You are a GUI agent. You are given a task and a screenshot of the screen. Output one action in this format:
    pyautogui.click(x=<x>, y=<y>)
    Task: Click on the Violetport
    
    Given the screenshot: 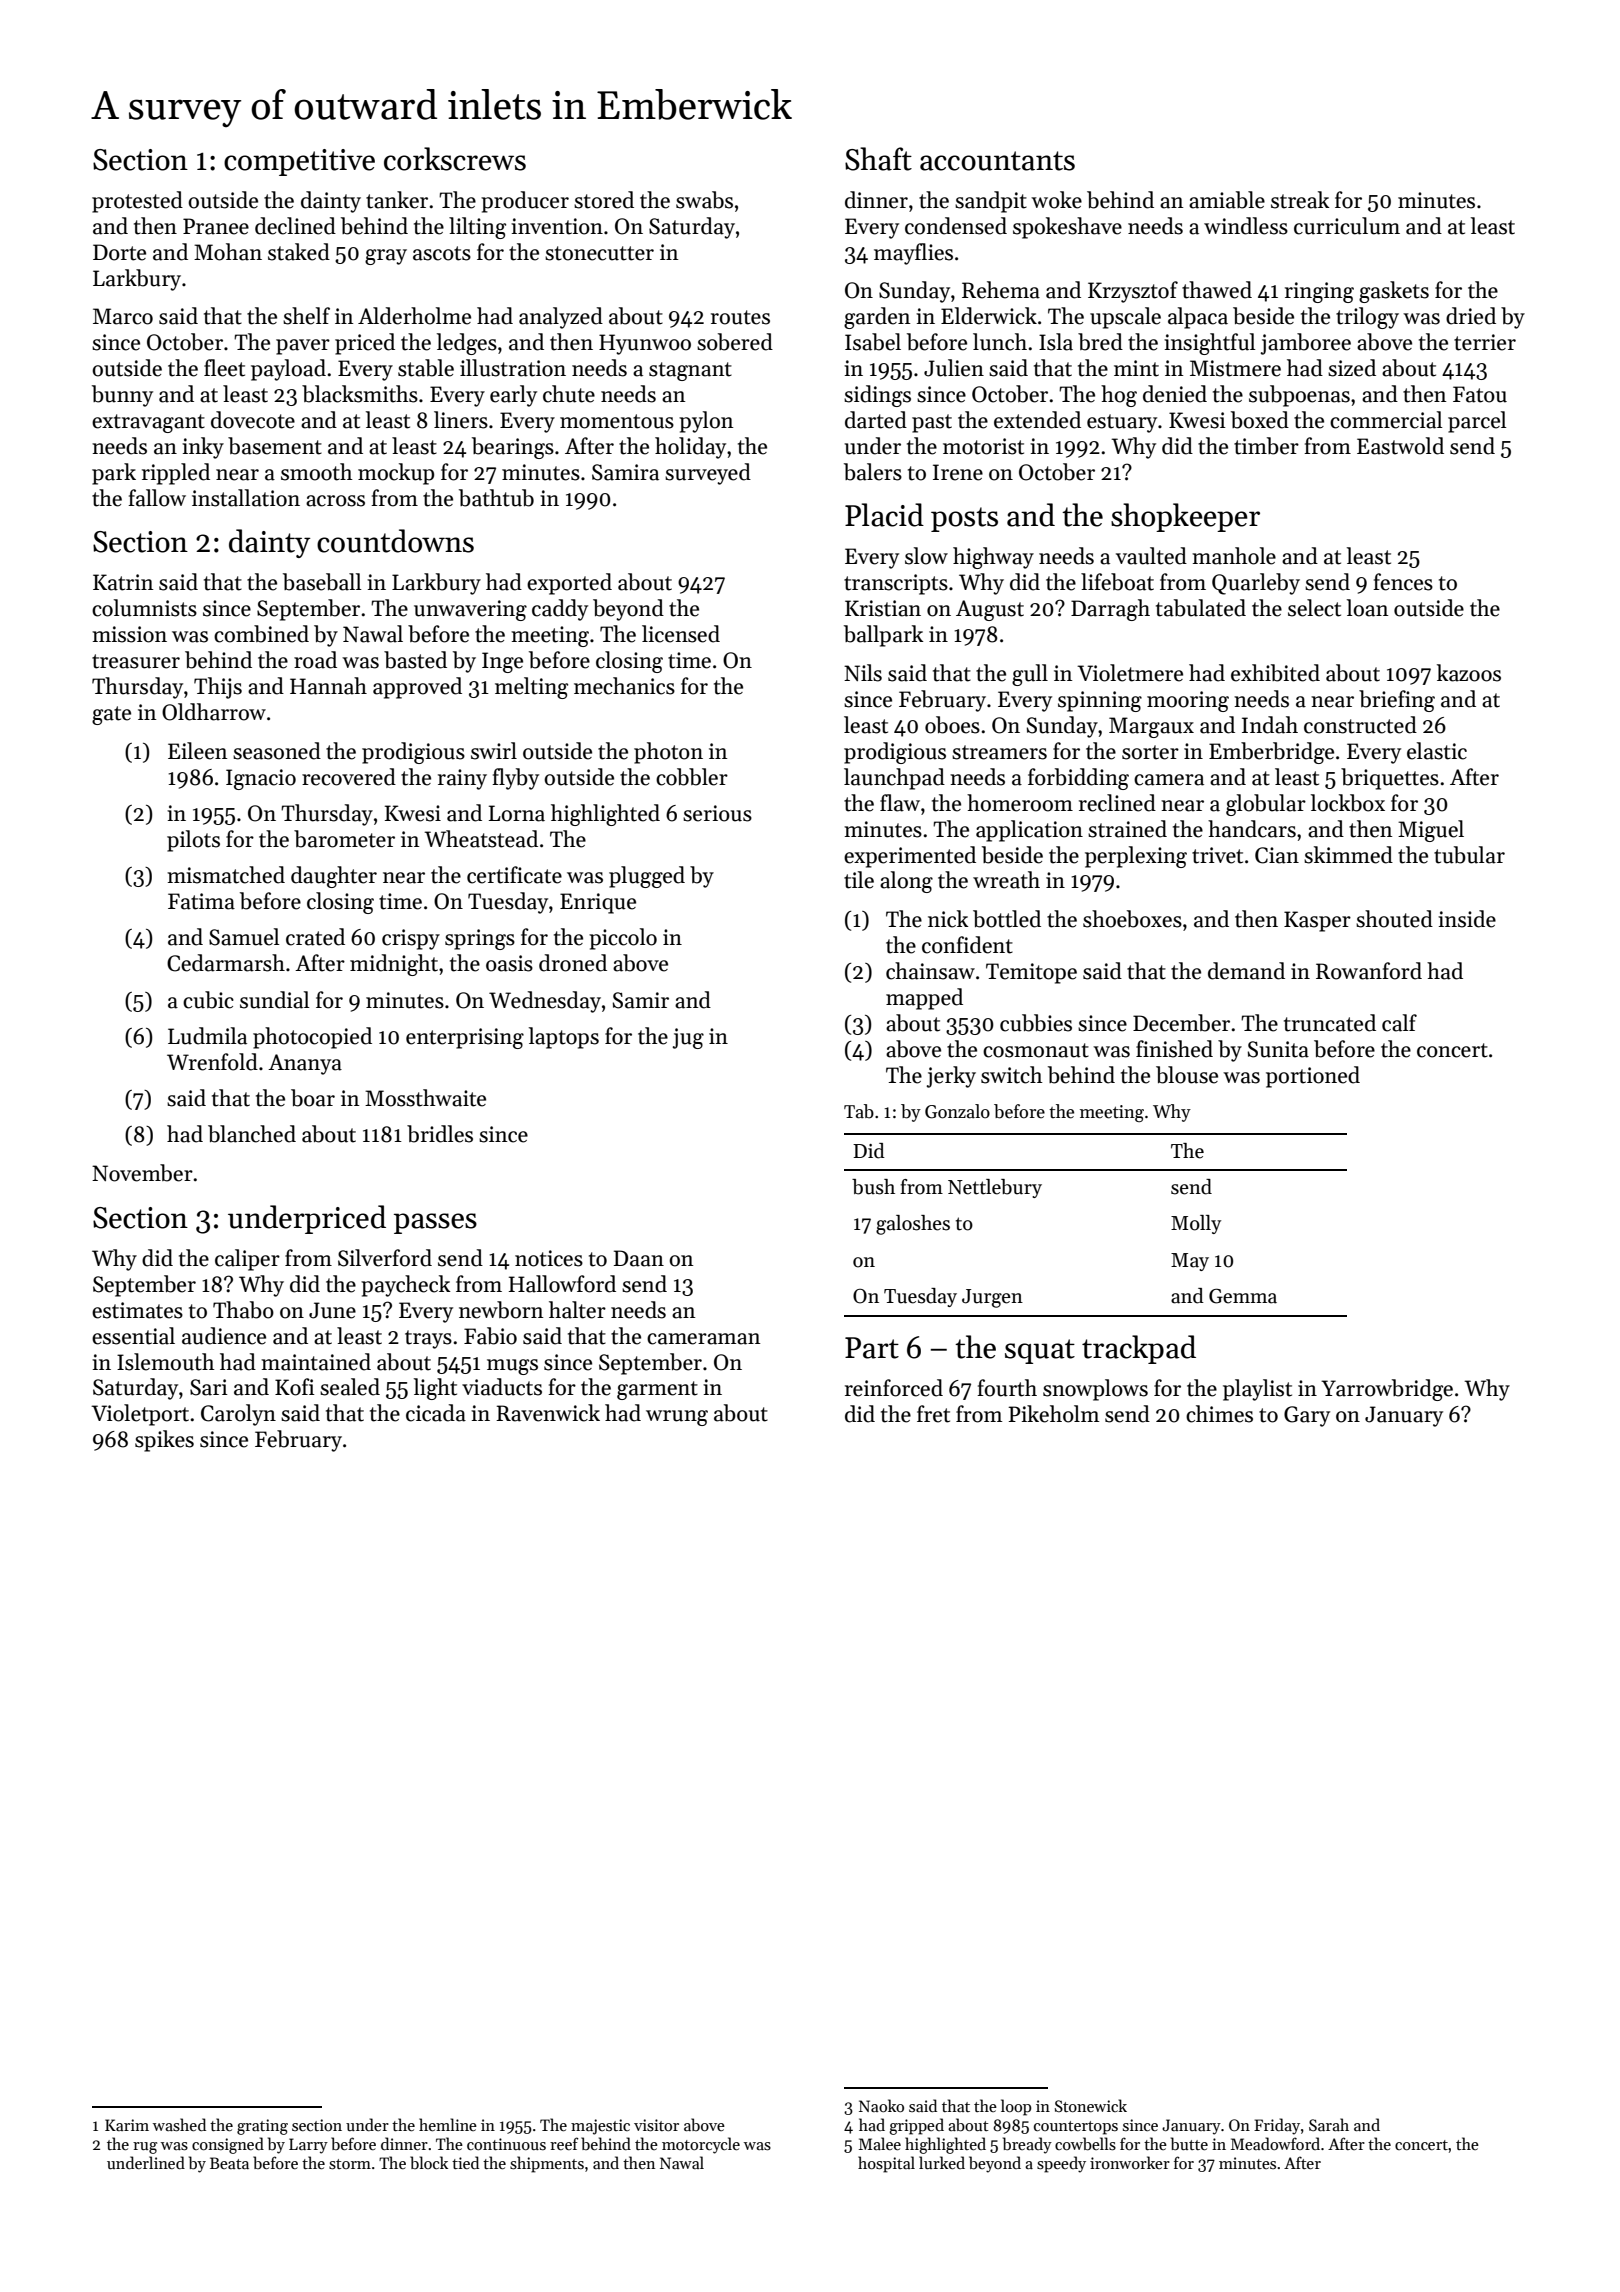 What is the action you would take?
    pyautogui.click(x=140, y=1415)
